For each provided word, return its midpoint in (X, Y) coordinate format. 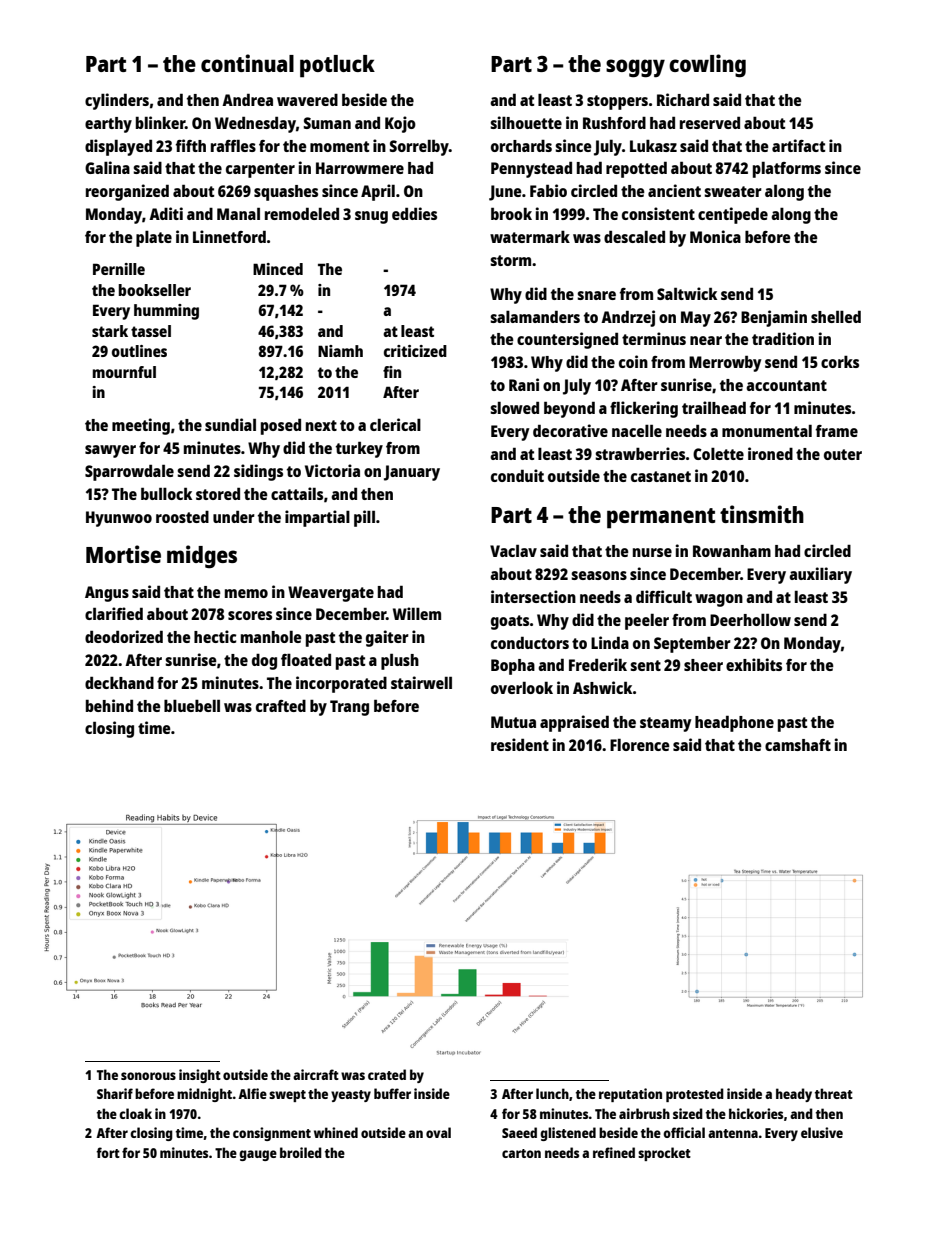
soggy (635, 68)
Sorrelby (419, 147)
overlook (522, 688)
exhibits (754, 664)
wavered (307, 100)
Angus (107, 594)
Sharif (115, 1093)
